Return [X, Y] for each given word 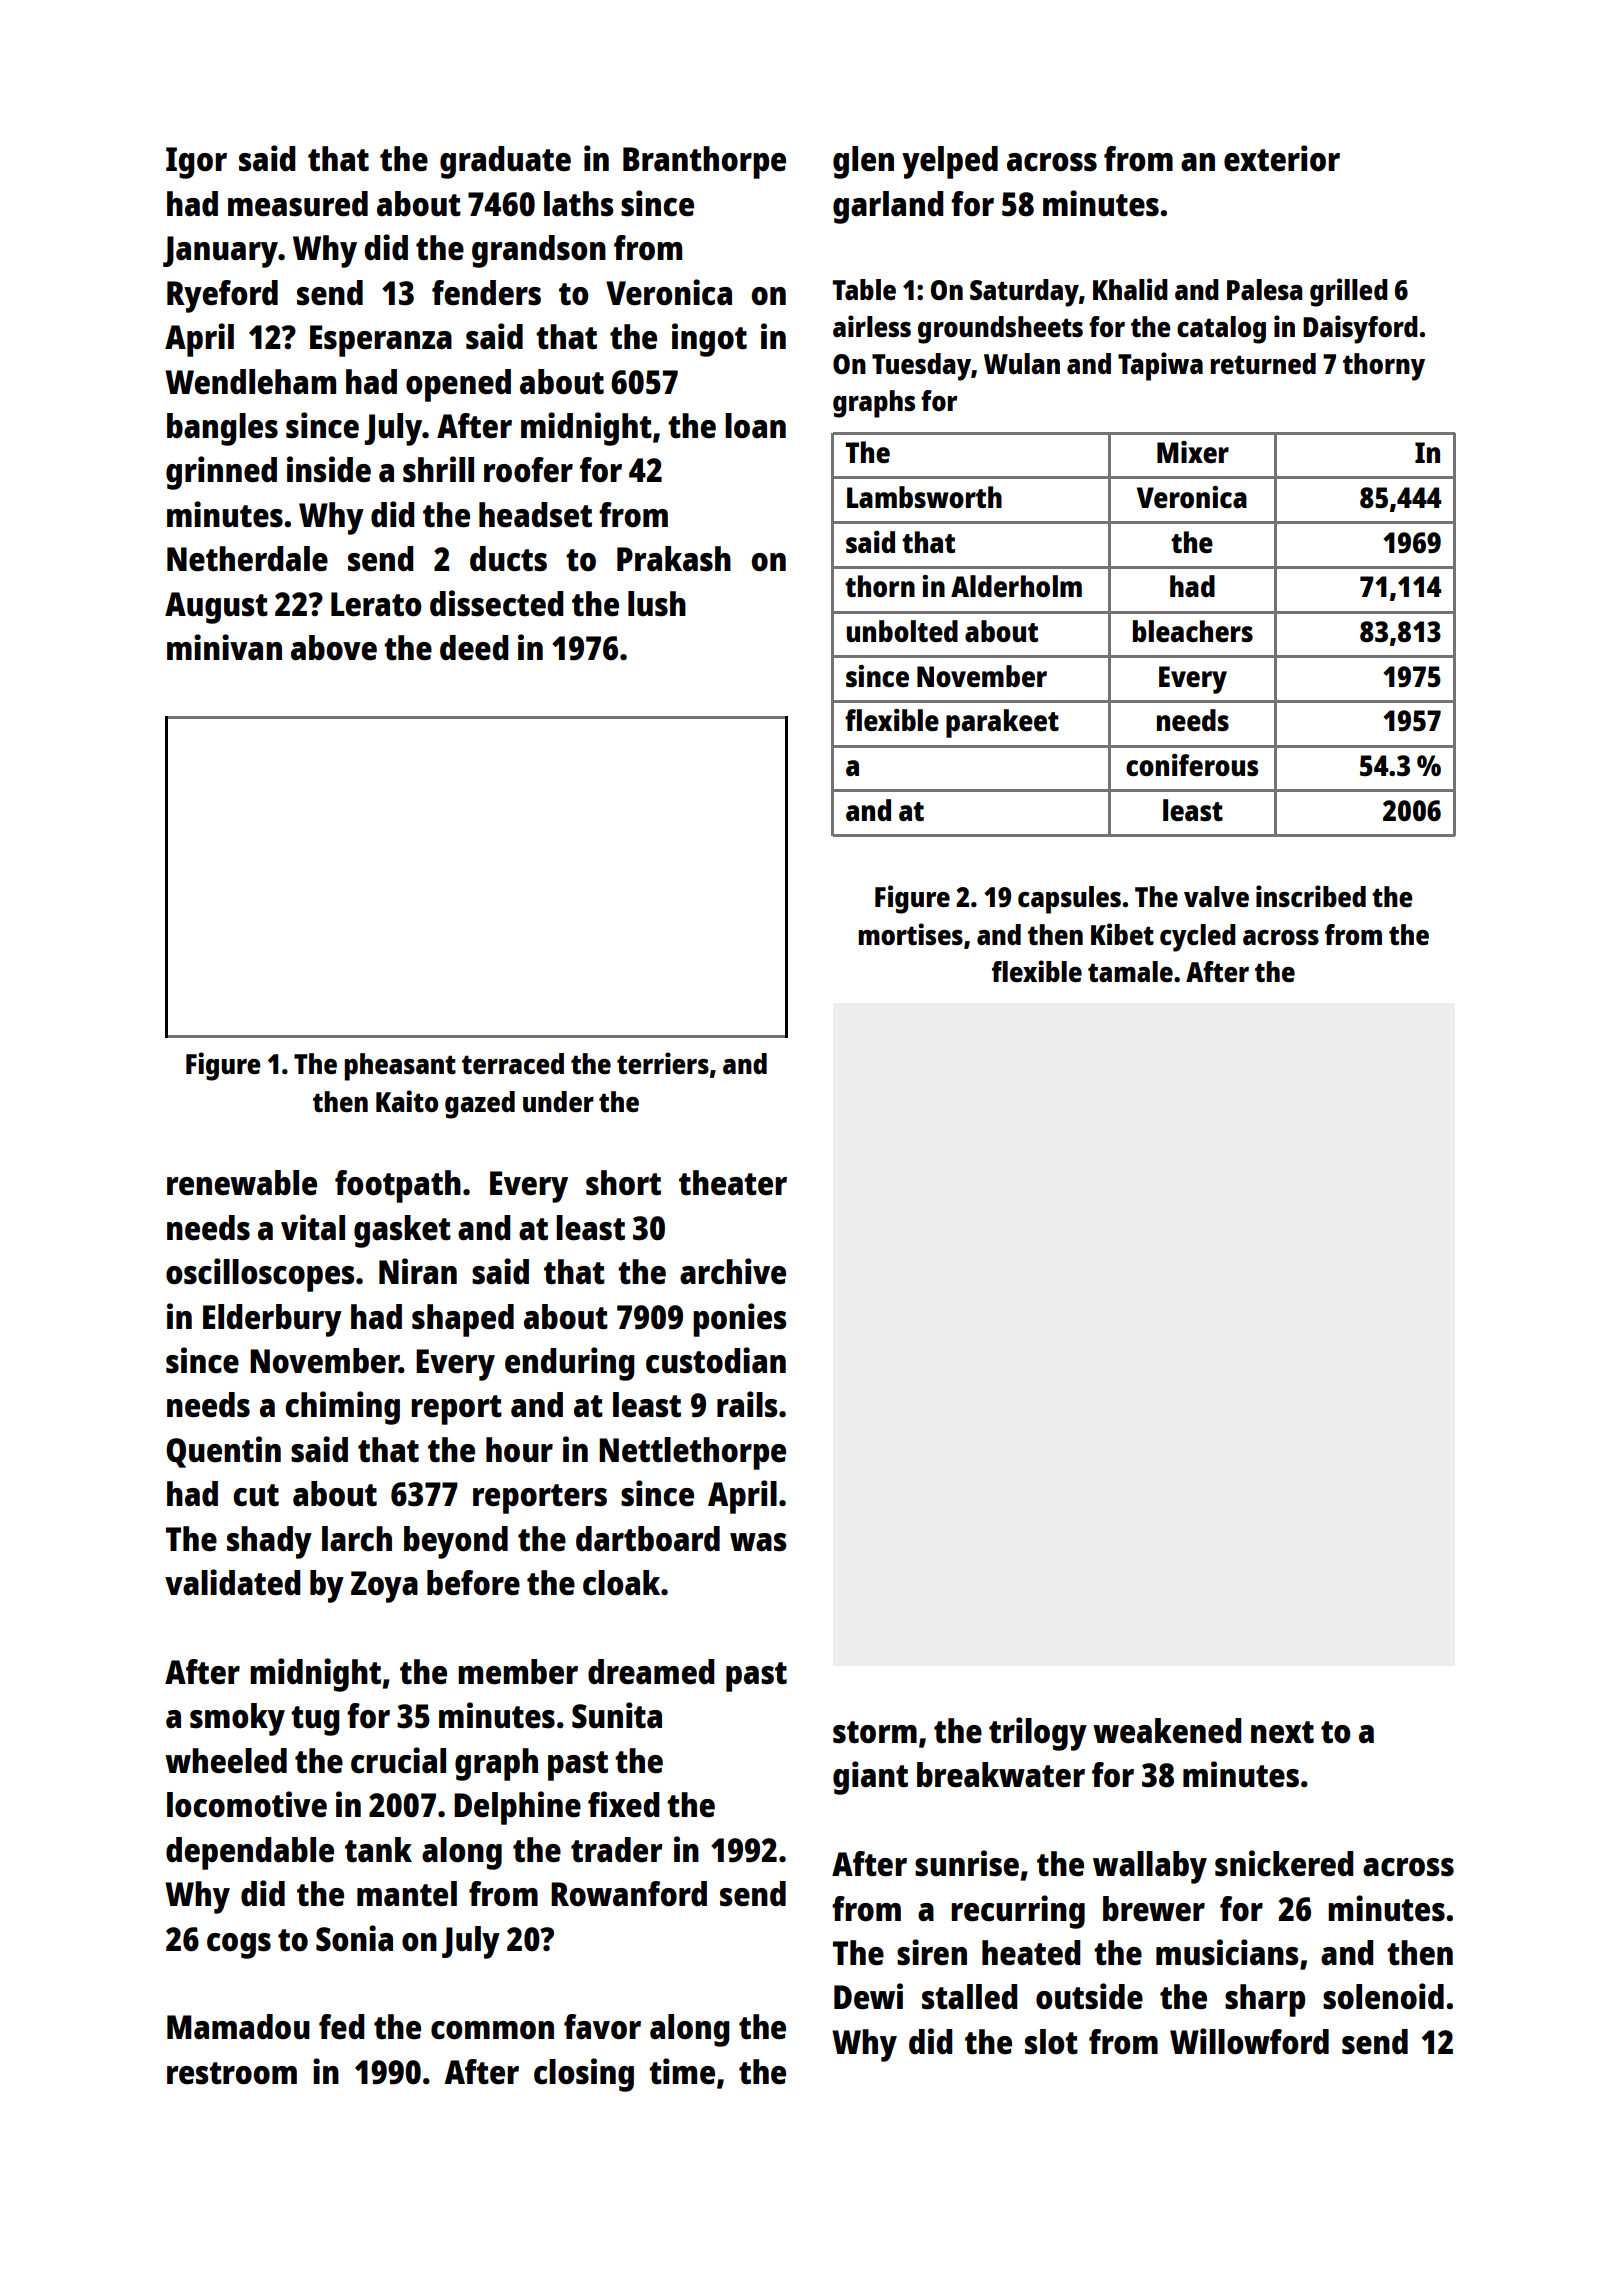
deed [474, 648]
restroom [232, 2073]
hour [519, 1450]
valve [1216, 896]
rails [747, 1404]
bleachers [1193, 631]
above [334, 648]
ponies [740, 1320]
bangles [222, 429]
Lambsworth [924, 497]
